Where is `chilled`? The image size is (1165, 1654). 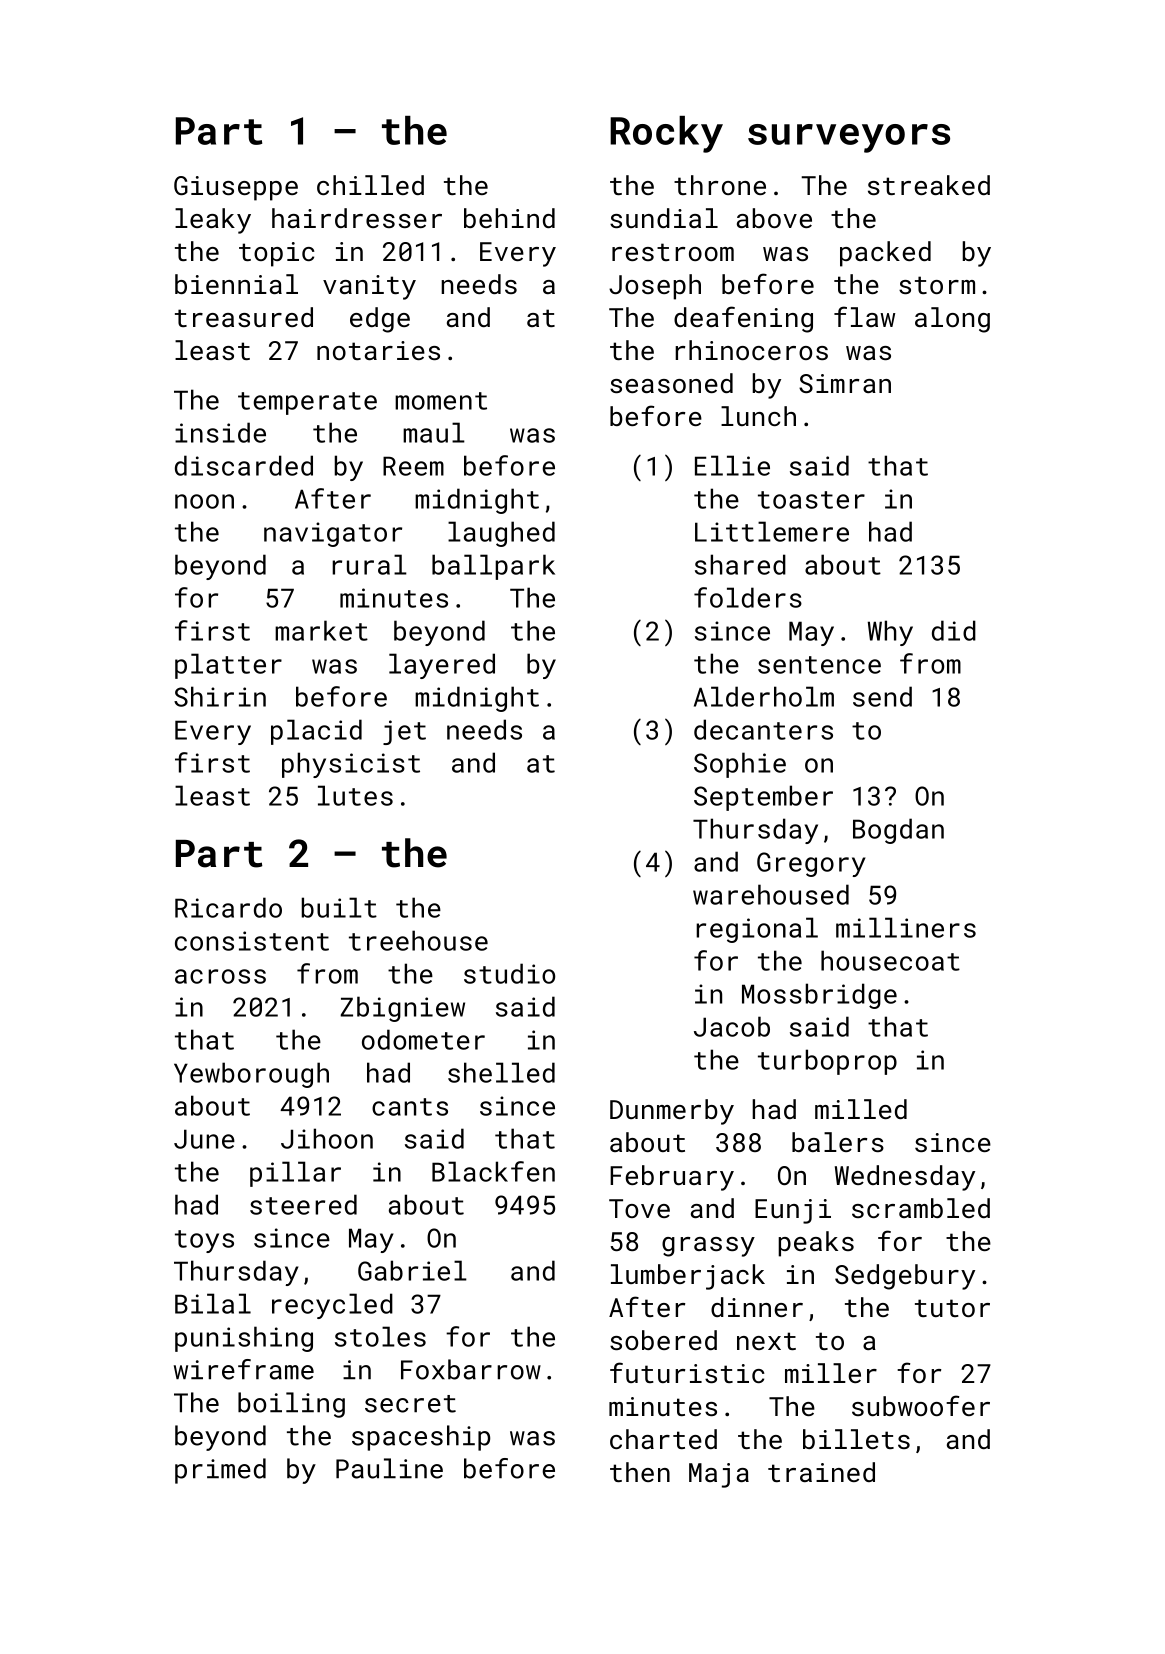
chilled is located at coordinates (370, 185).
